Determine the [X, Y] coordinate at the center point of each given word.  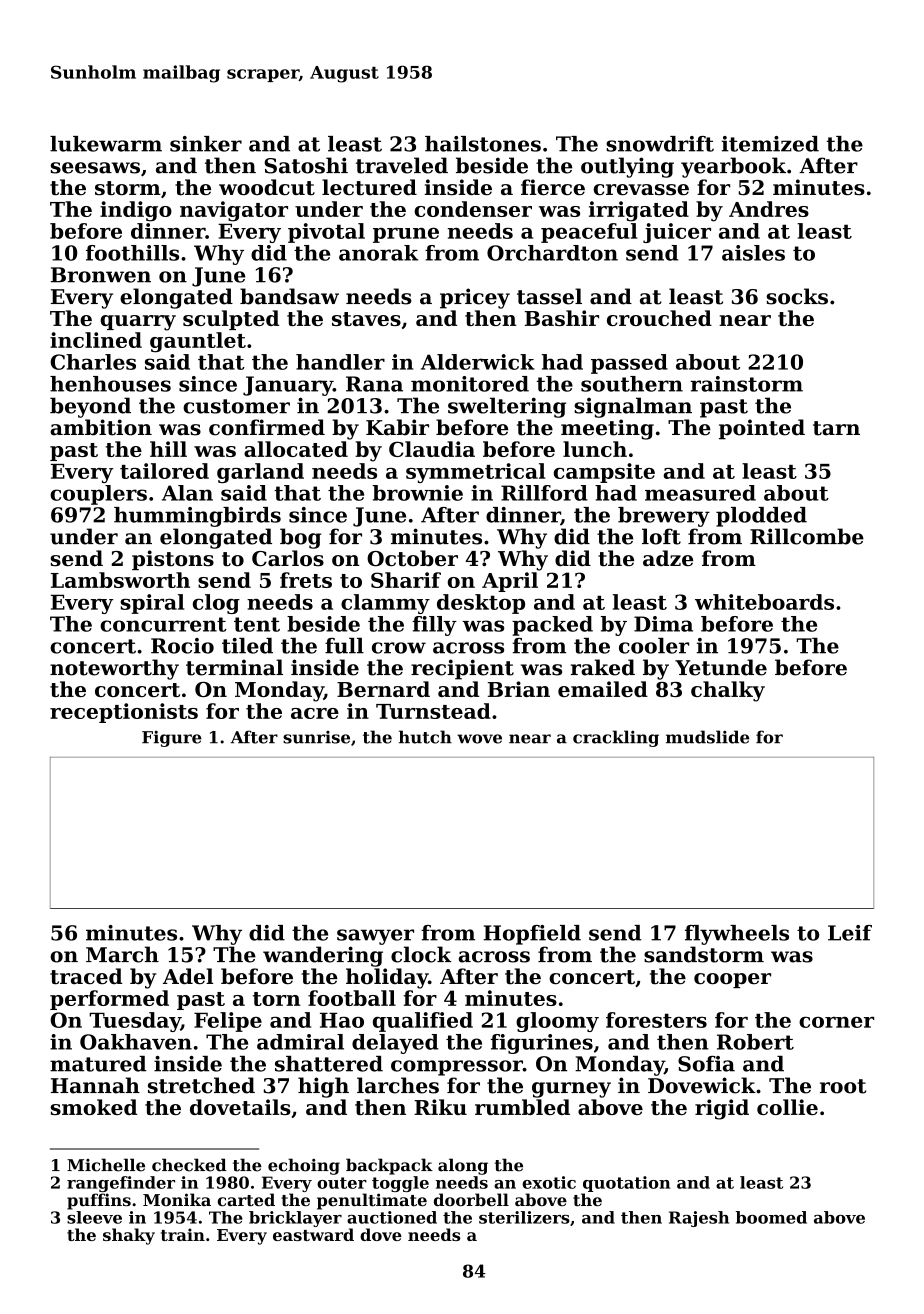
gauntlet [198, 342]
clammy [385, 604]
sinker [206, 144]
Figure [172, 738]
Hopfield [532, 935]
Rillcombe [807, 536]
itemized [770, 144]
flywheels [737, 935]
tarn [836, 428]
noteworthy [114, 669]
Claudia [432, 449]
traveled [402, 165]
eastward [313, 1234]
